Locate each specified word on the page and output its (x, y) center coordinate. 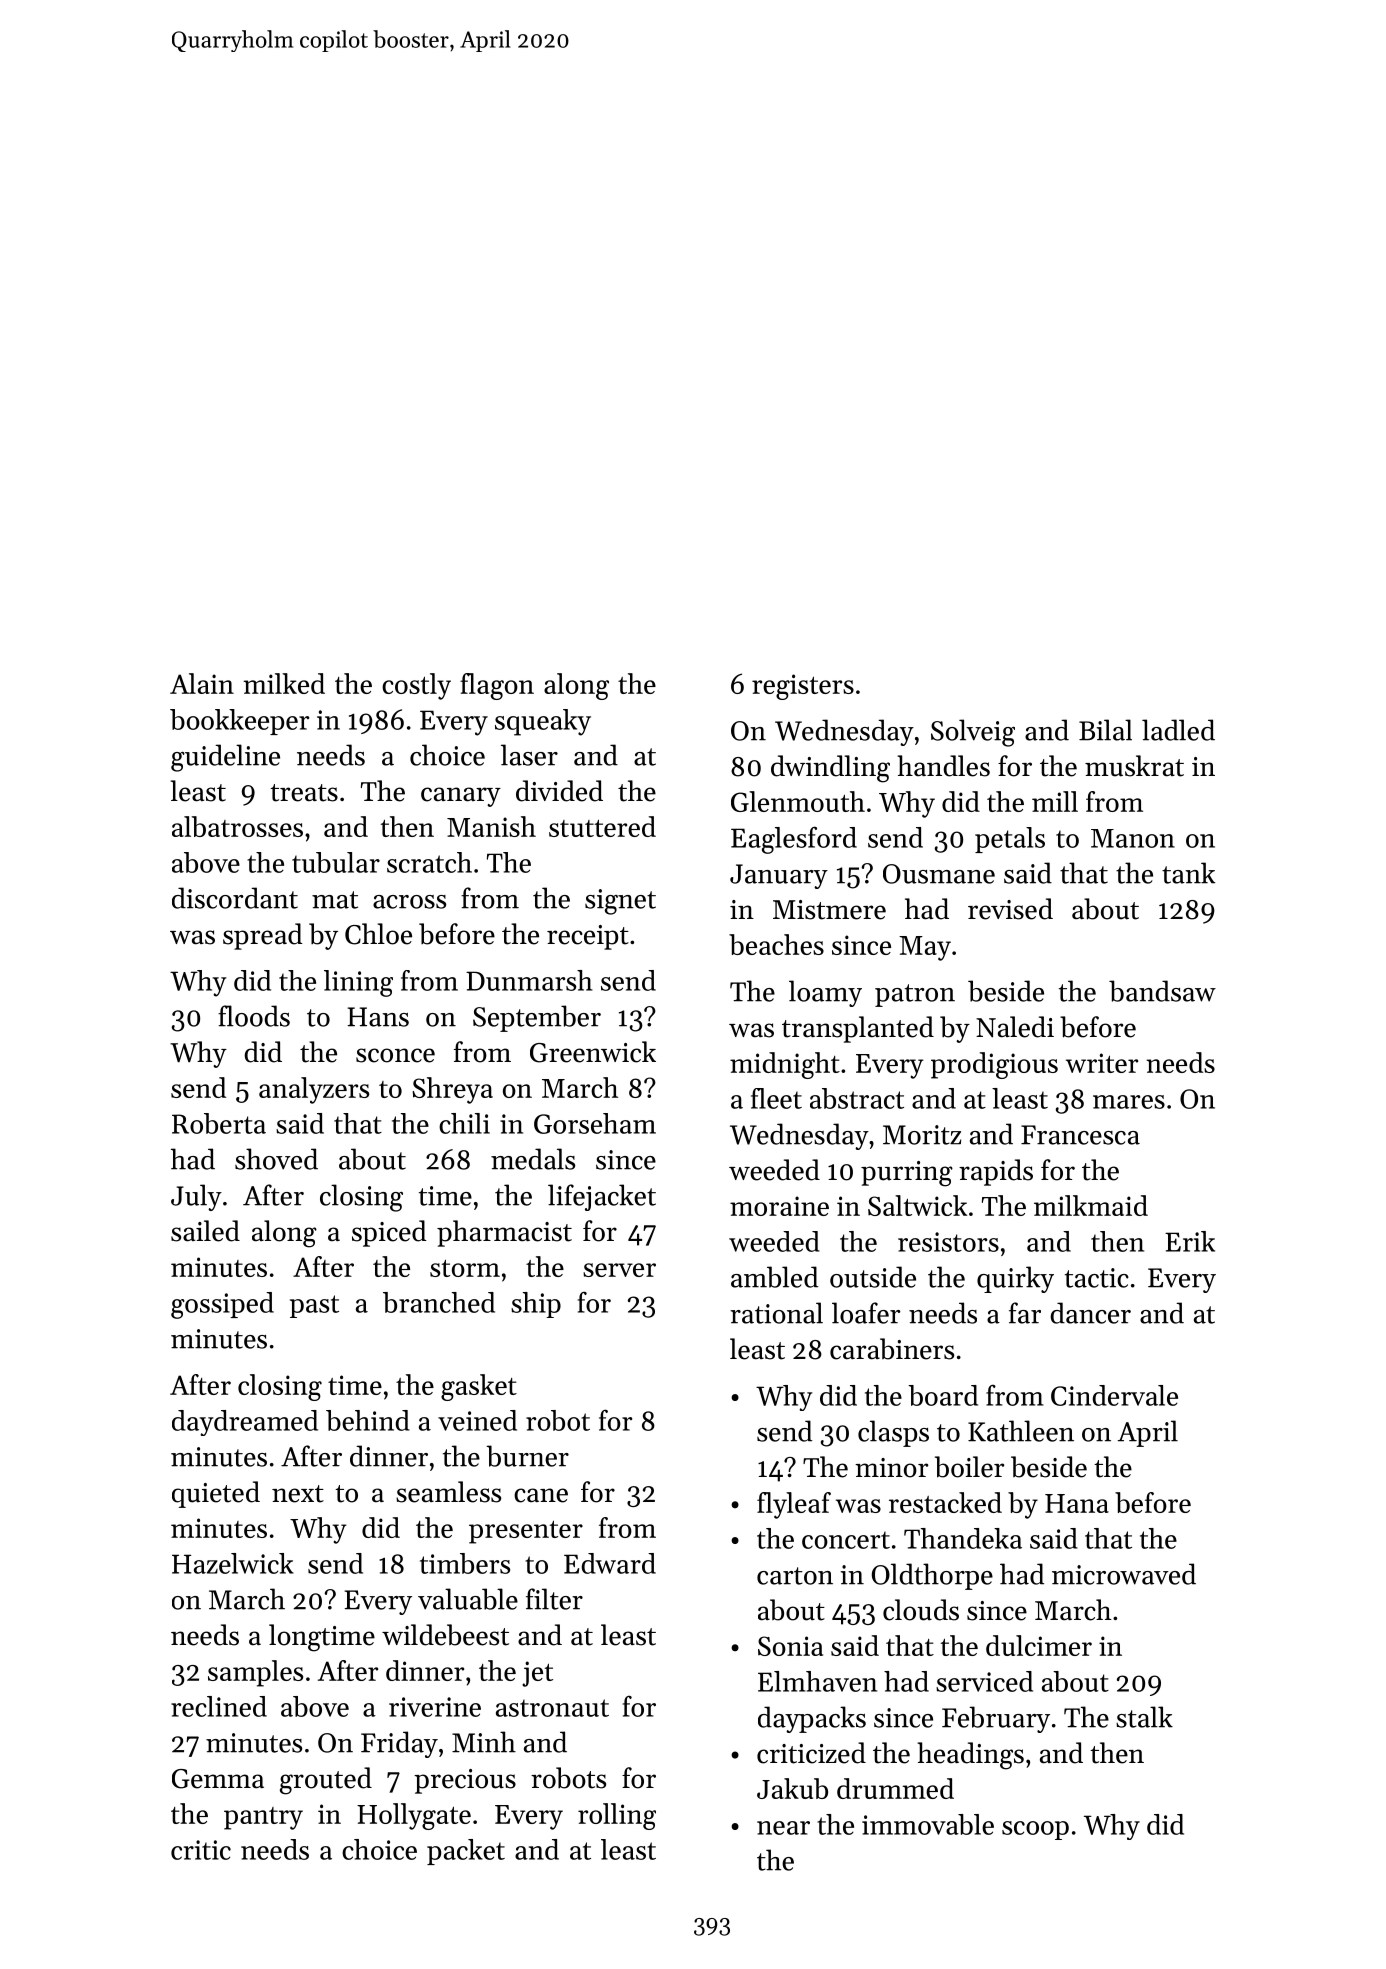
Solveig (973, 733)
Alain (202, 683)
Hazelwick (233, 1563)
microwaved (1124, 1574)
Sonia (790, 1646)
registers (803, 687)
